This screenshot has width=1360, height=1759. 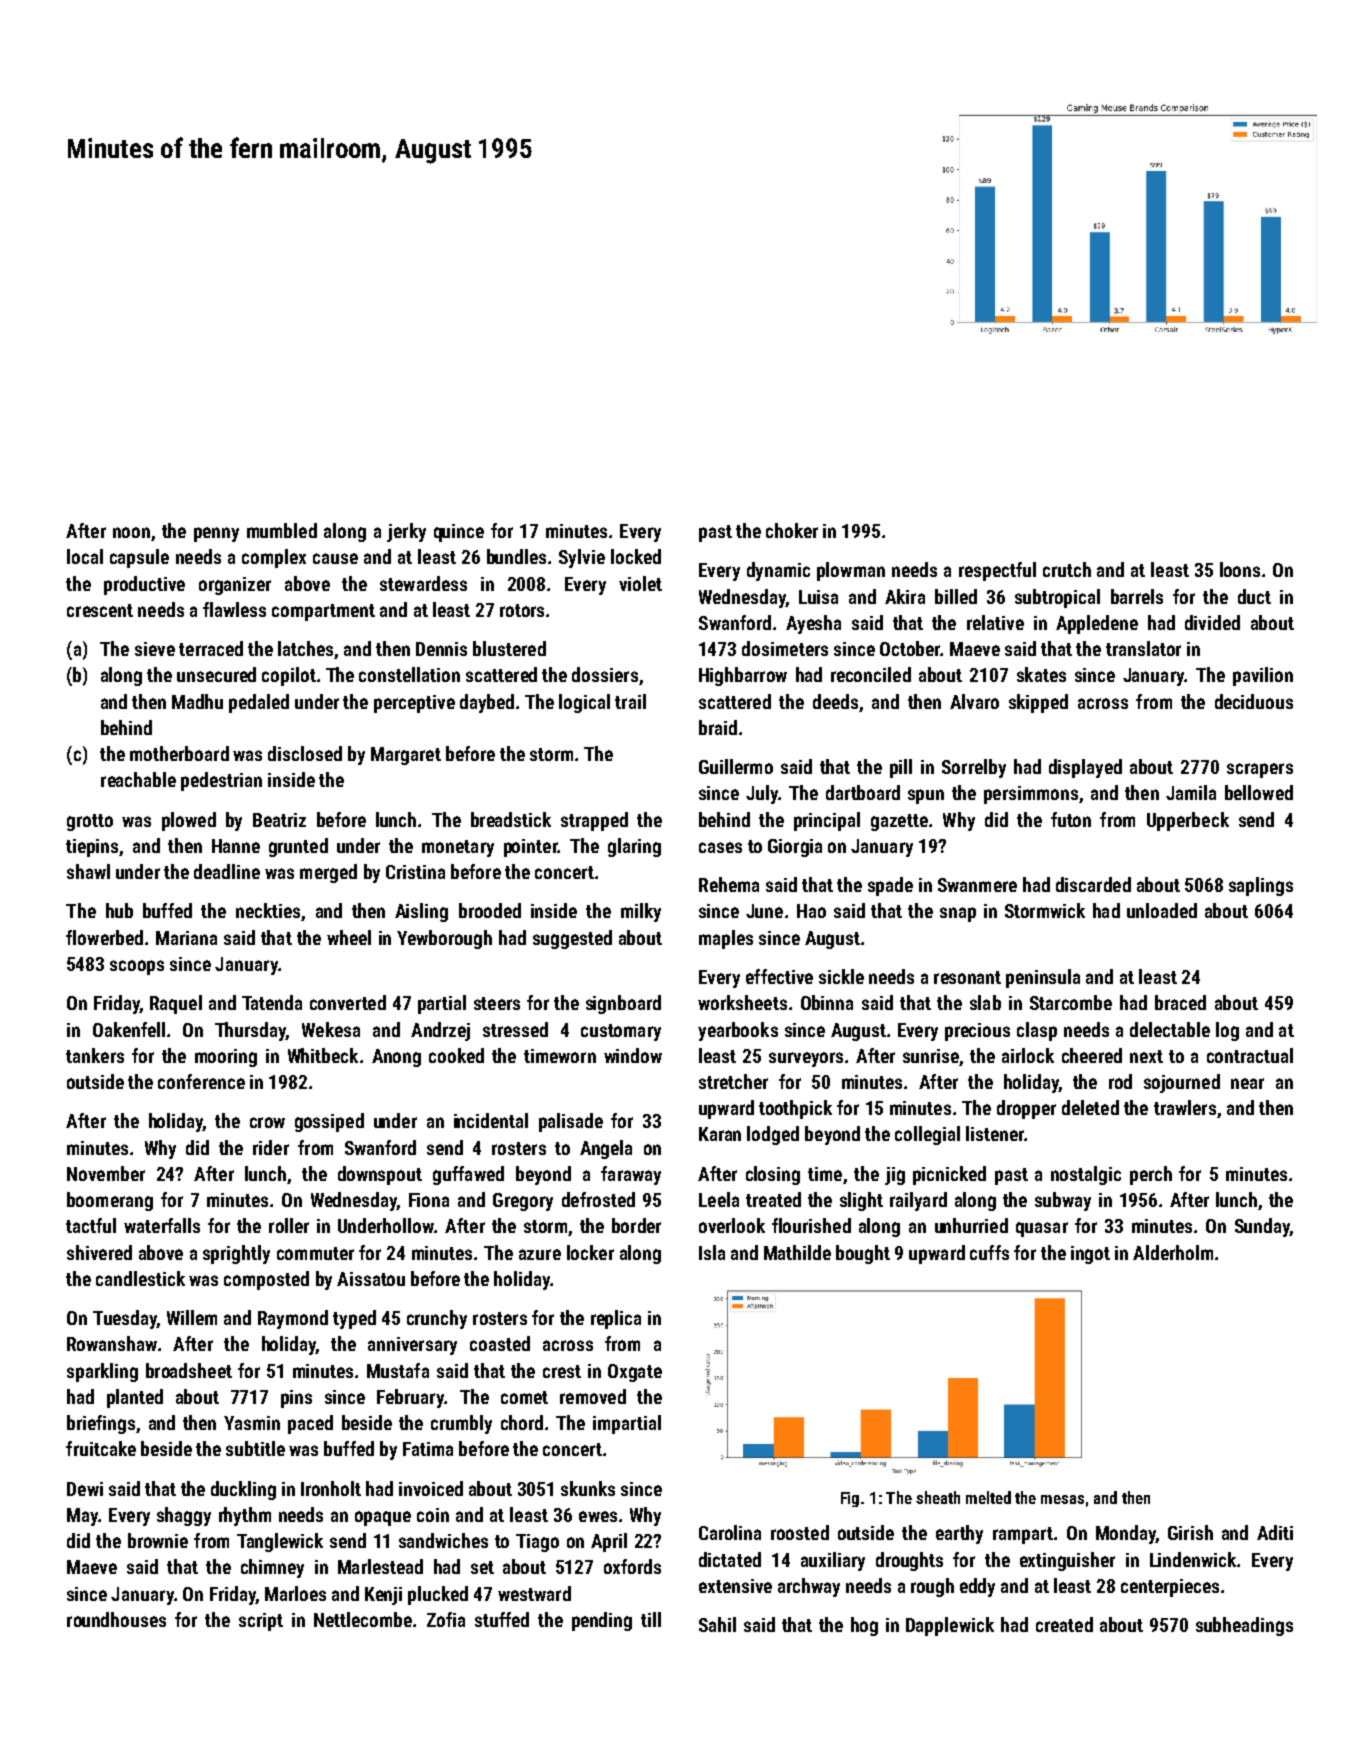 What do you see at coordinates (1182, 1083) in the screenshot?
I see `sojourned` at bounding box center [1182, 1083].
